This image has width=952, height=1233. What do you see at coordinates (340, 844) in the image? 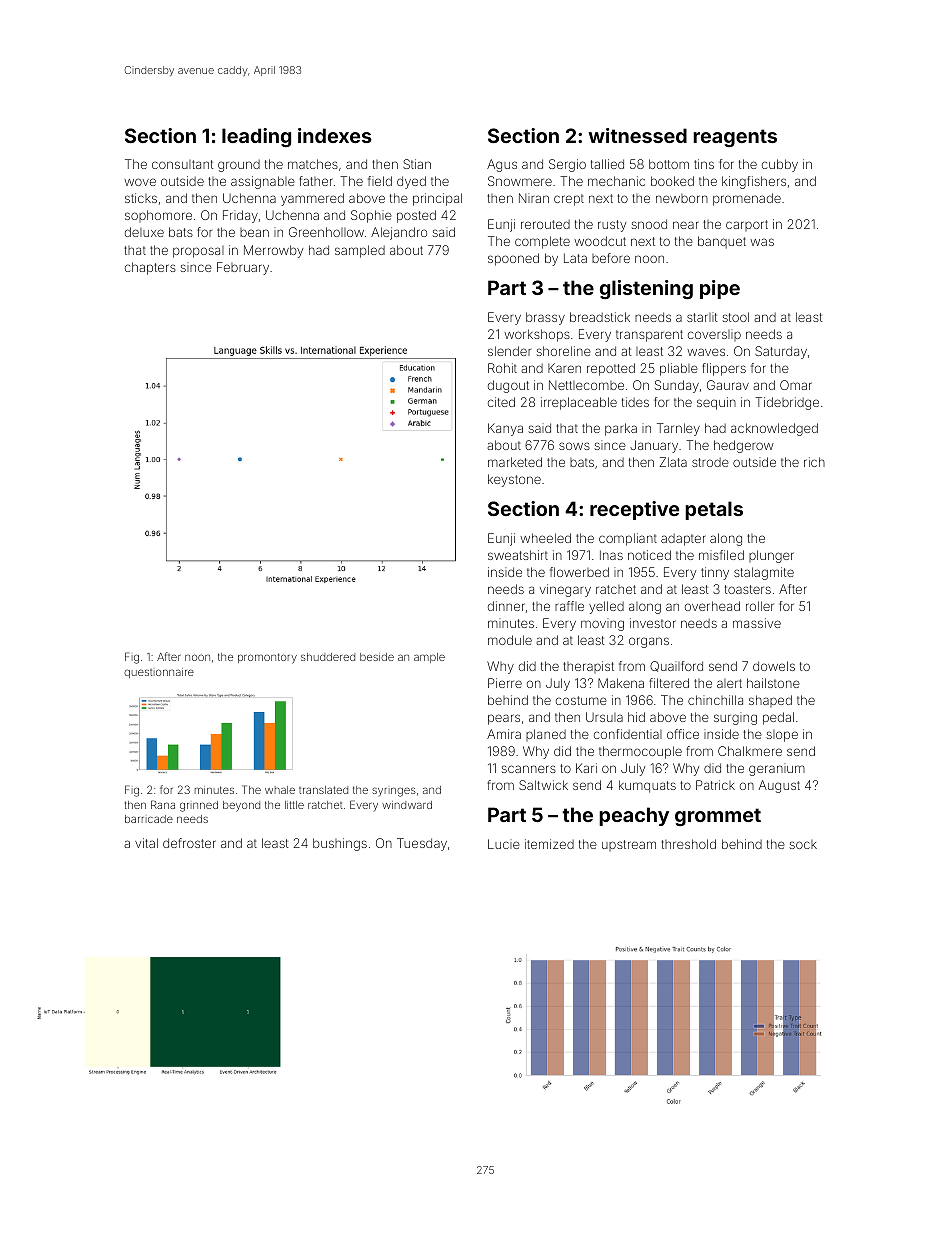
I see `bushings` at bounding box center [340, 844].
